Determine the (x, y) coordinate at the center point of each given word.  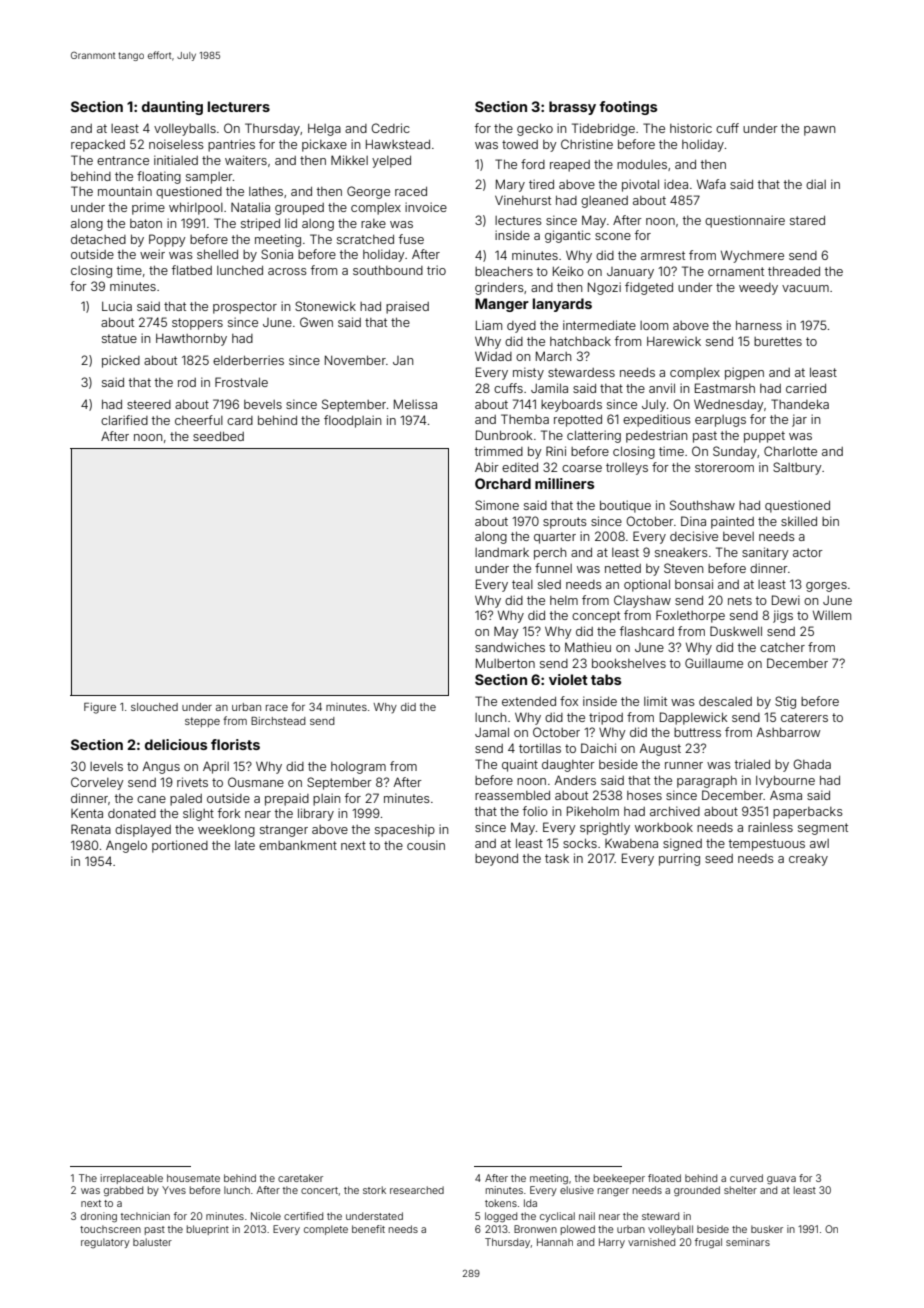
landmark (502, 552)
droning (99, 1217)
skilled (799, 521)
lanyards (562, 305)
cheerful (199, 420)
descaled (725, 701)
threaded (794, 271)
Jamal (492, 732)
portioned (180, 846)
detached (98, 239)
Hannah (555, 1242)
